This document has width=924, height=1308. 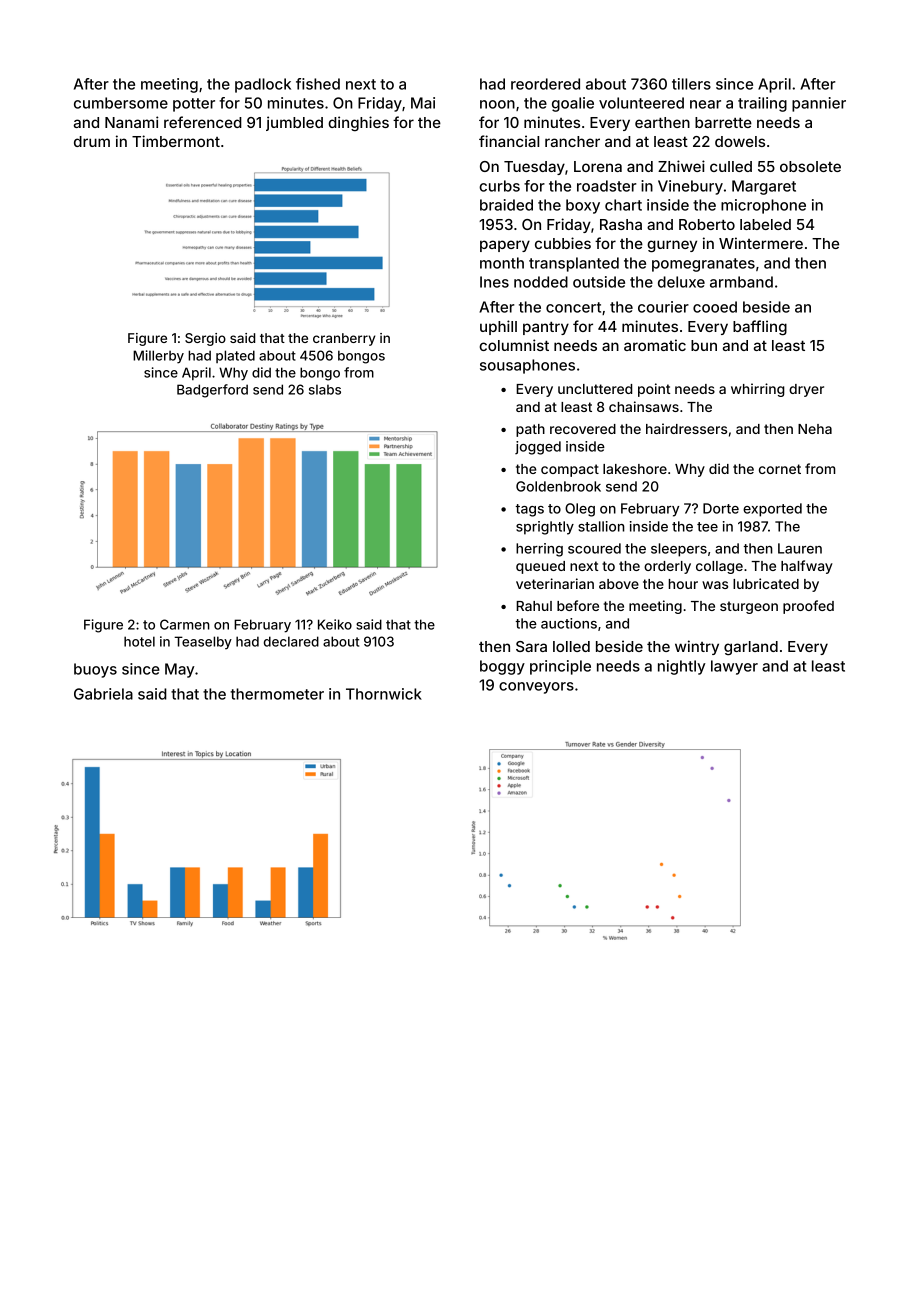 I want to click on Badgerford, so click(x=212, y=391).
